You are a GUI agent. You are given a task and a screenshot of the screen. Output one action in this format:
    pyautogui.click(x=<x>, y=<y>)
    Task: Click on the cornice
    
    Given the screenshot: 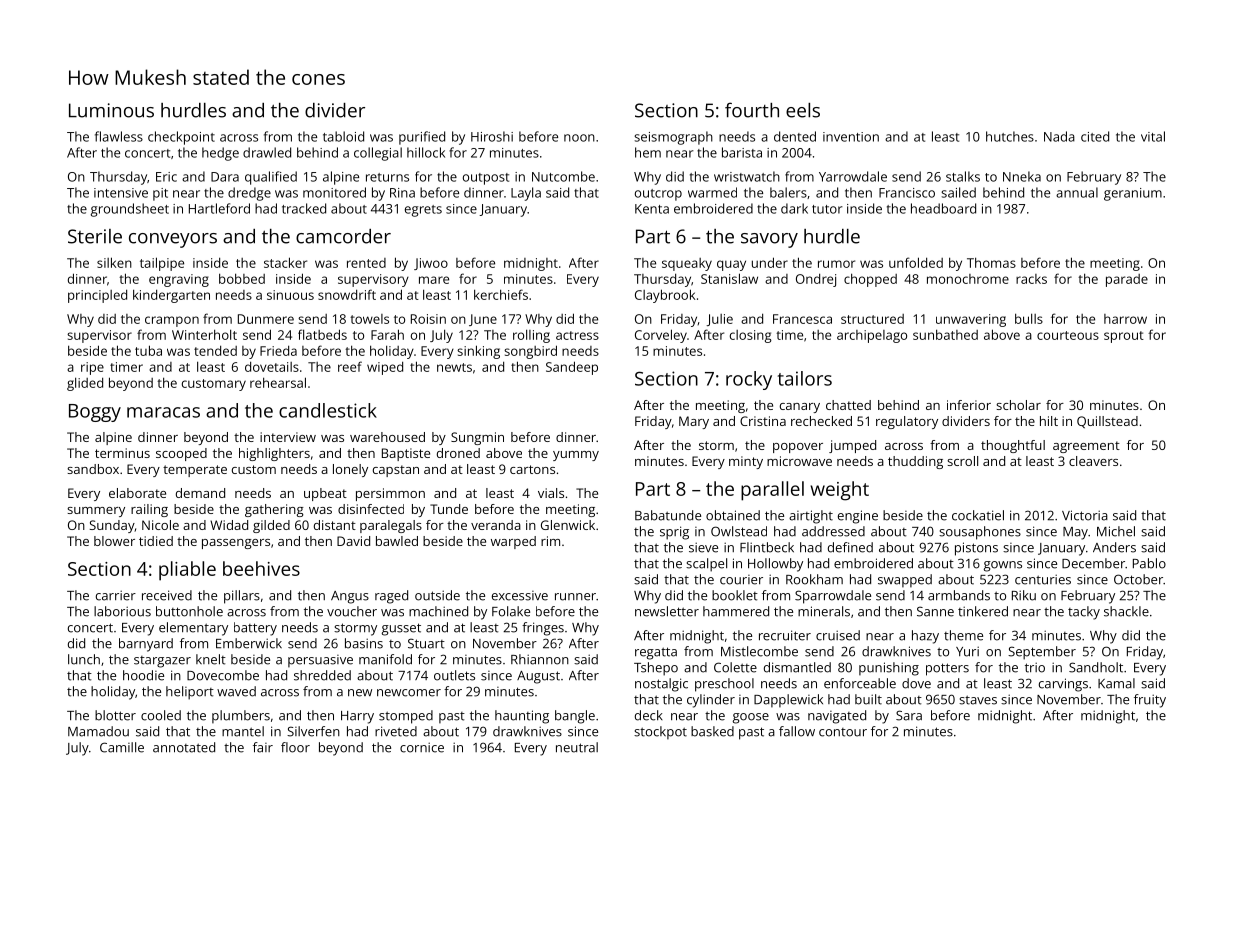 What is the action you would take?
    pyautogui.click(x=422, y=747)
